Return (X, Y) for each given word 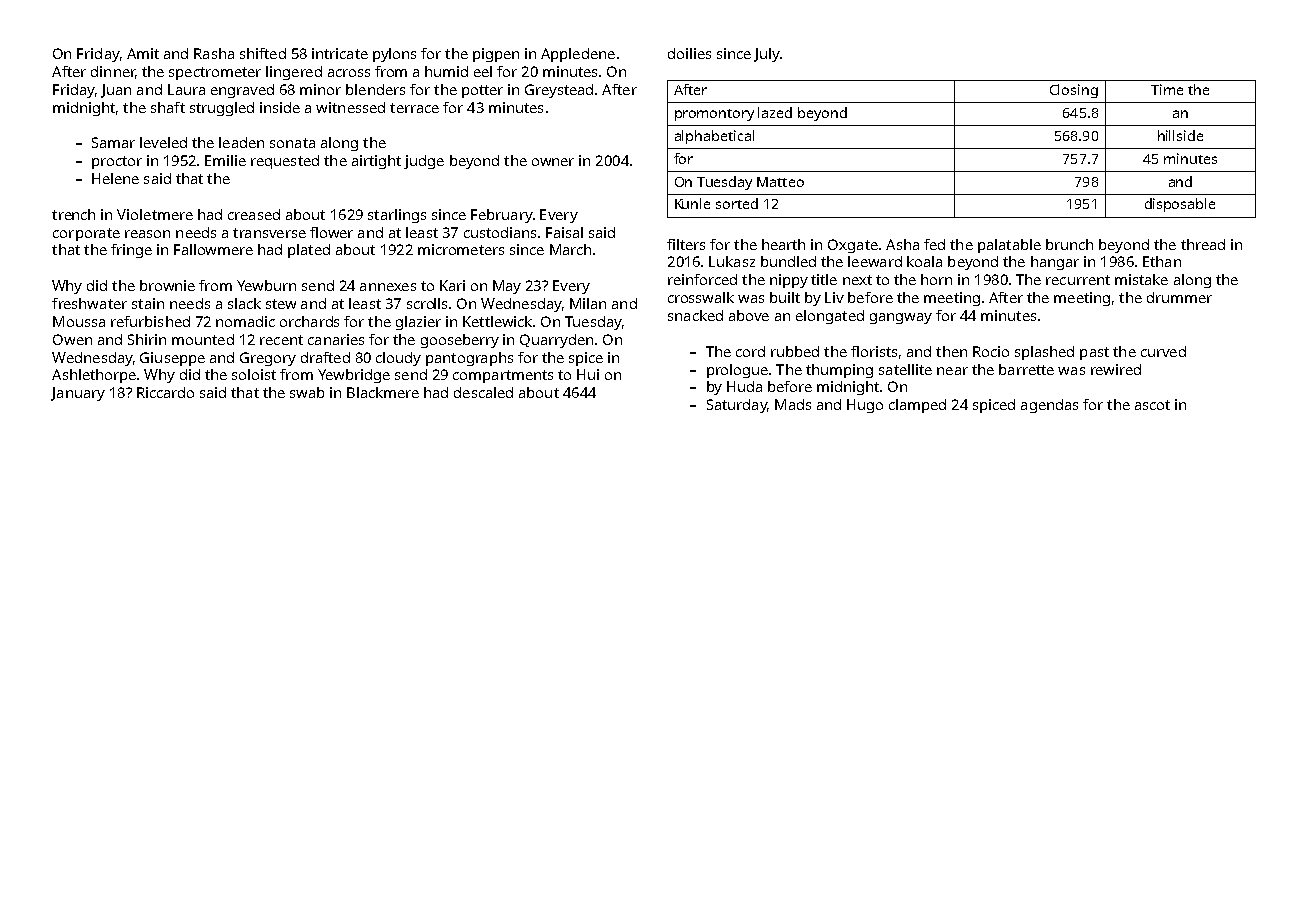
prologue (737, 371)
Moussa (79, 321)
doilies (689, 53)
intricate (340, 53)
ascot (1152, 405)
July (767, 55)
